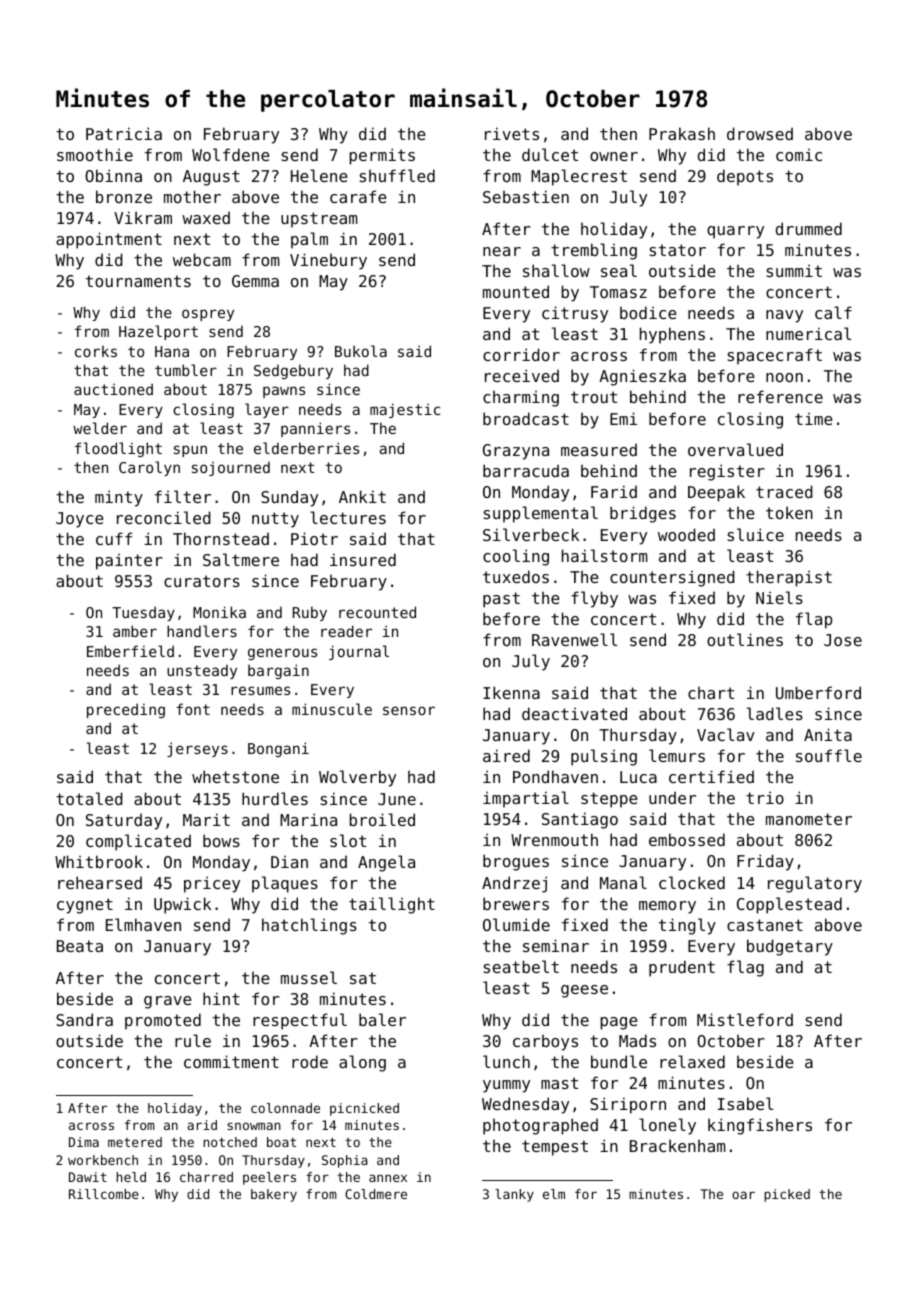  What do you see at coordinates (829, 755) in the document?
I see `souffle` at bounding box center [829, 755].
